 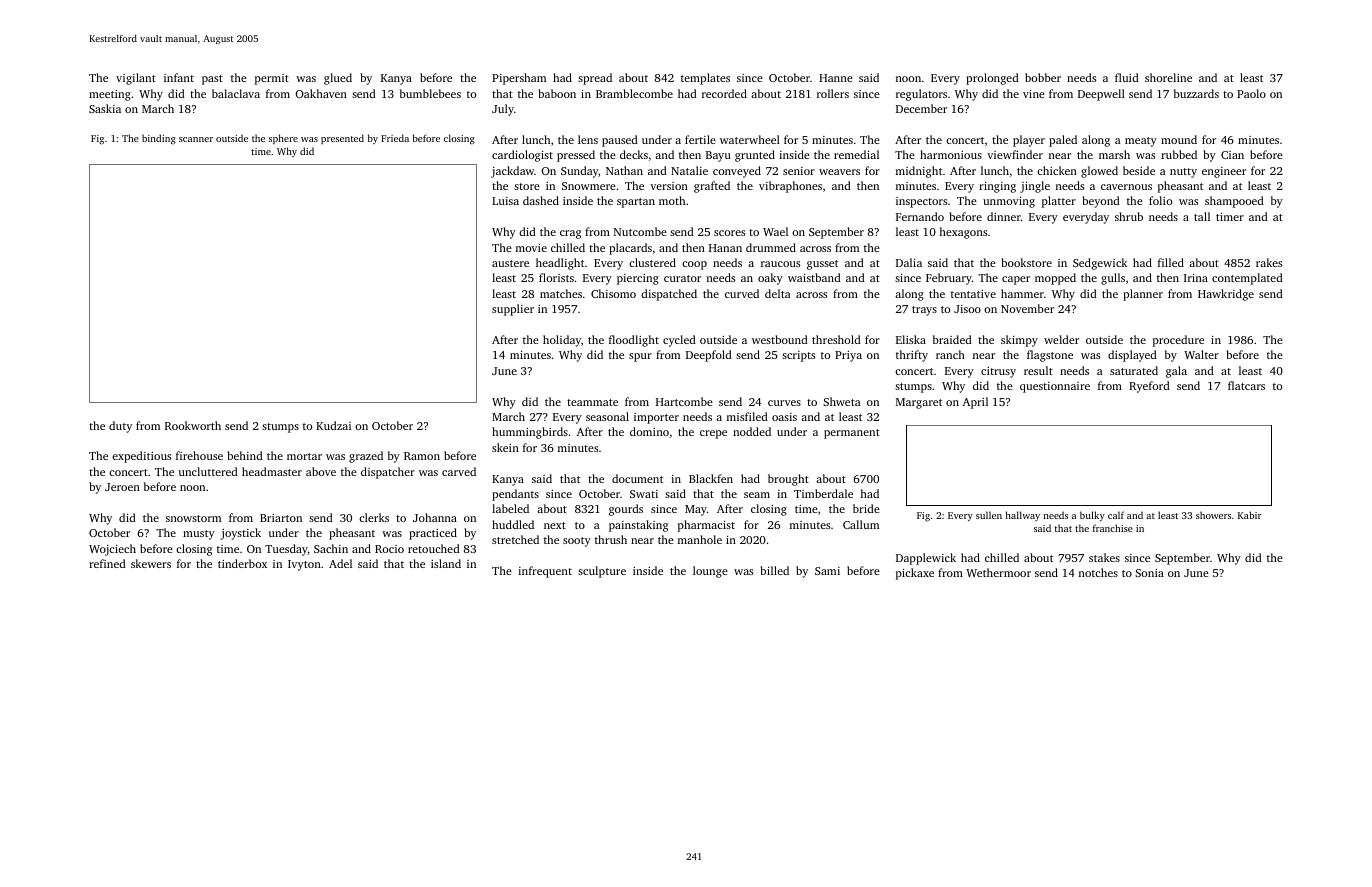 What do you see at coordinates (560, 264) in the screenshot?
I see `headlight` at bounding box center [560, 264].
